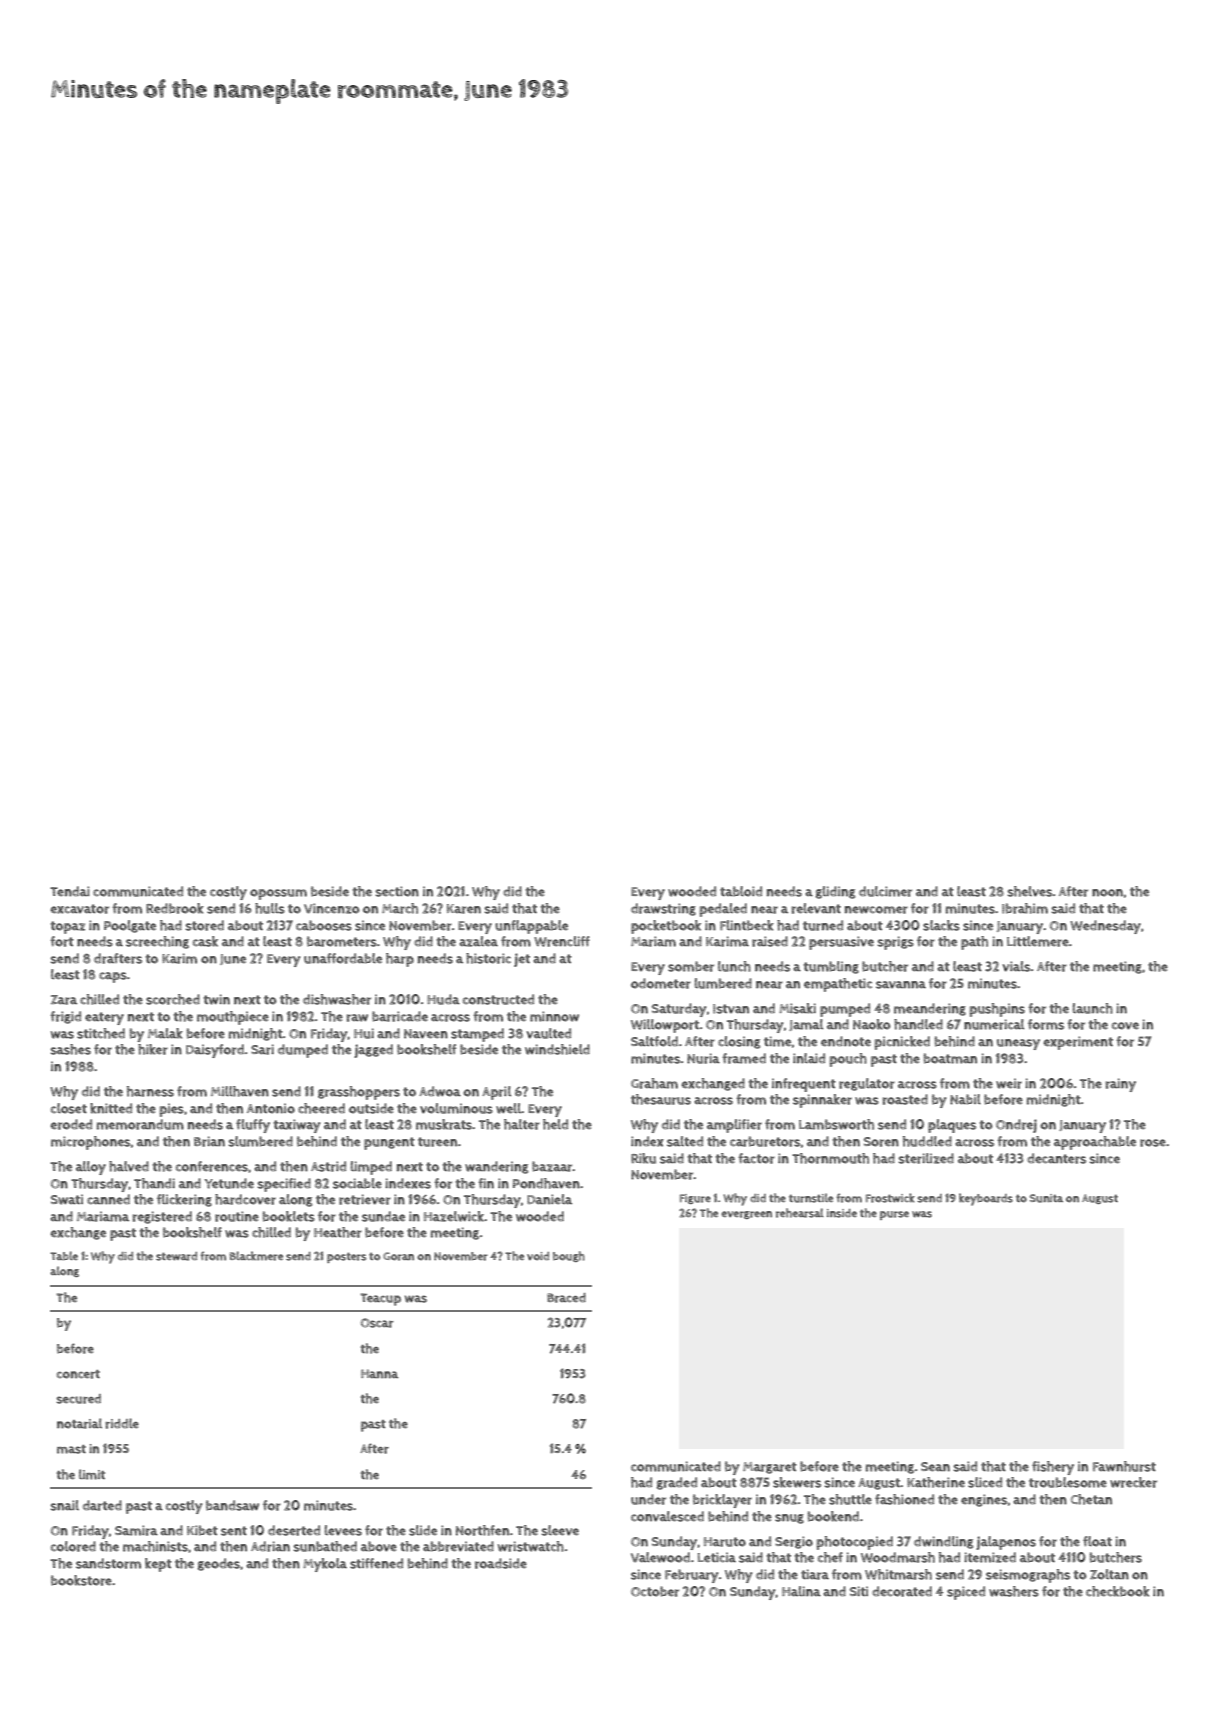 This screenshot has width=1223, height=1730. What do you see at coordinates (1107, 893) in the screenshot?
I see `noon` at bounding box center [1107, 893].
